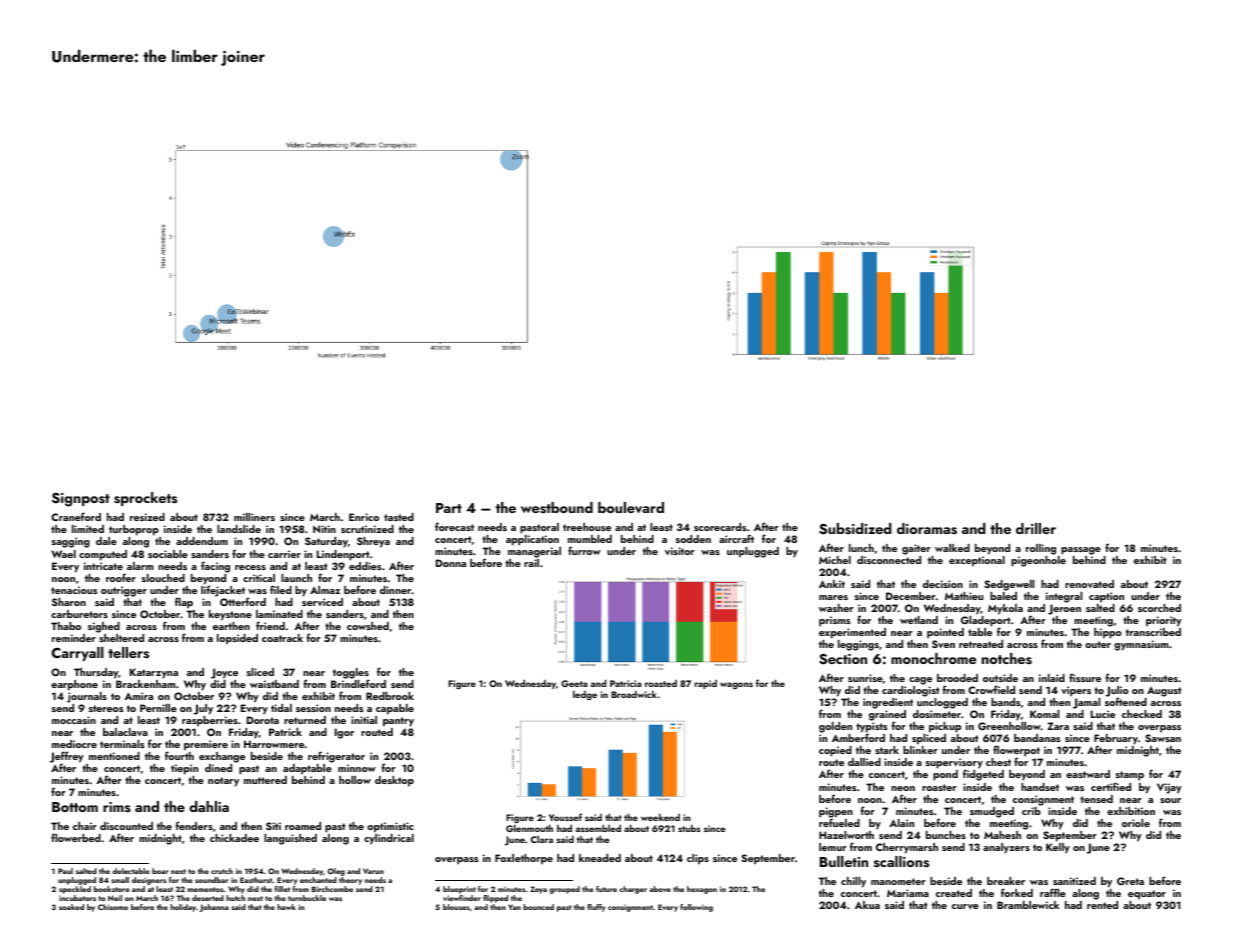  What do you see at coordinates (835, 751) in the screenshot?
I see `copied` at bounding box center [835, 751].
